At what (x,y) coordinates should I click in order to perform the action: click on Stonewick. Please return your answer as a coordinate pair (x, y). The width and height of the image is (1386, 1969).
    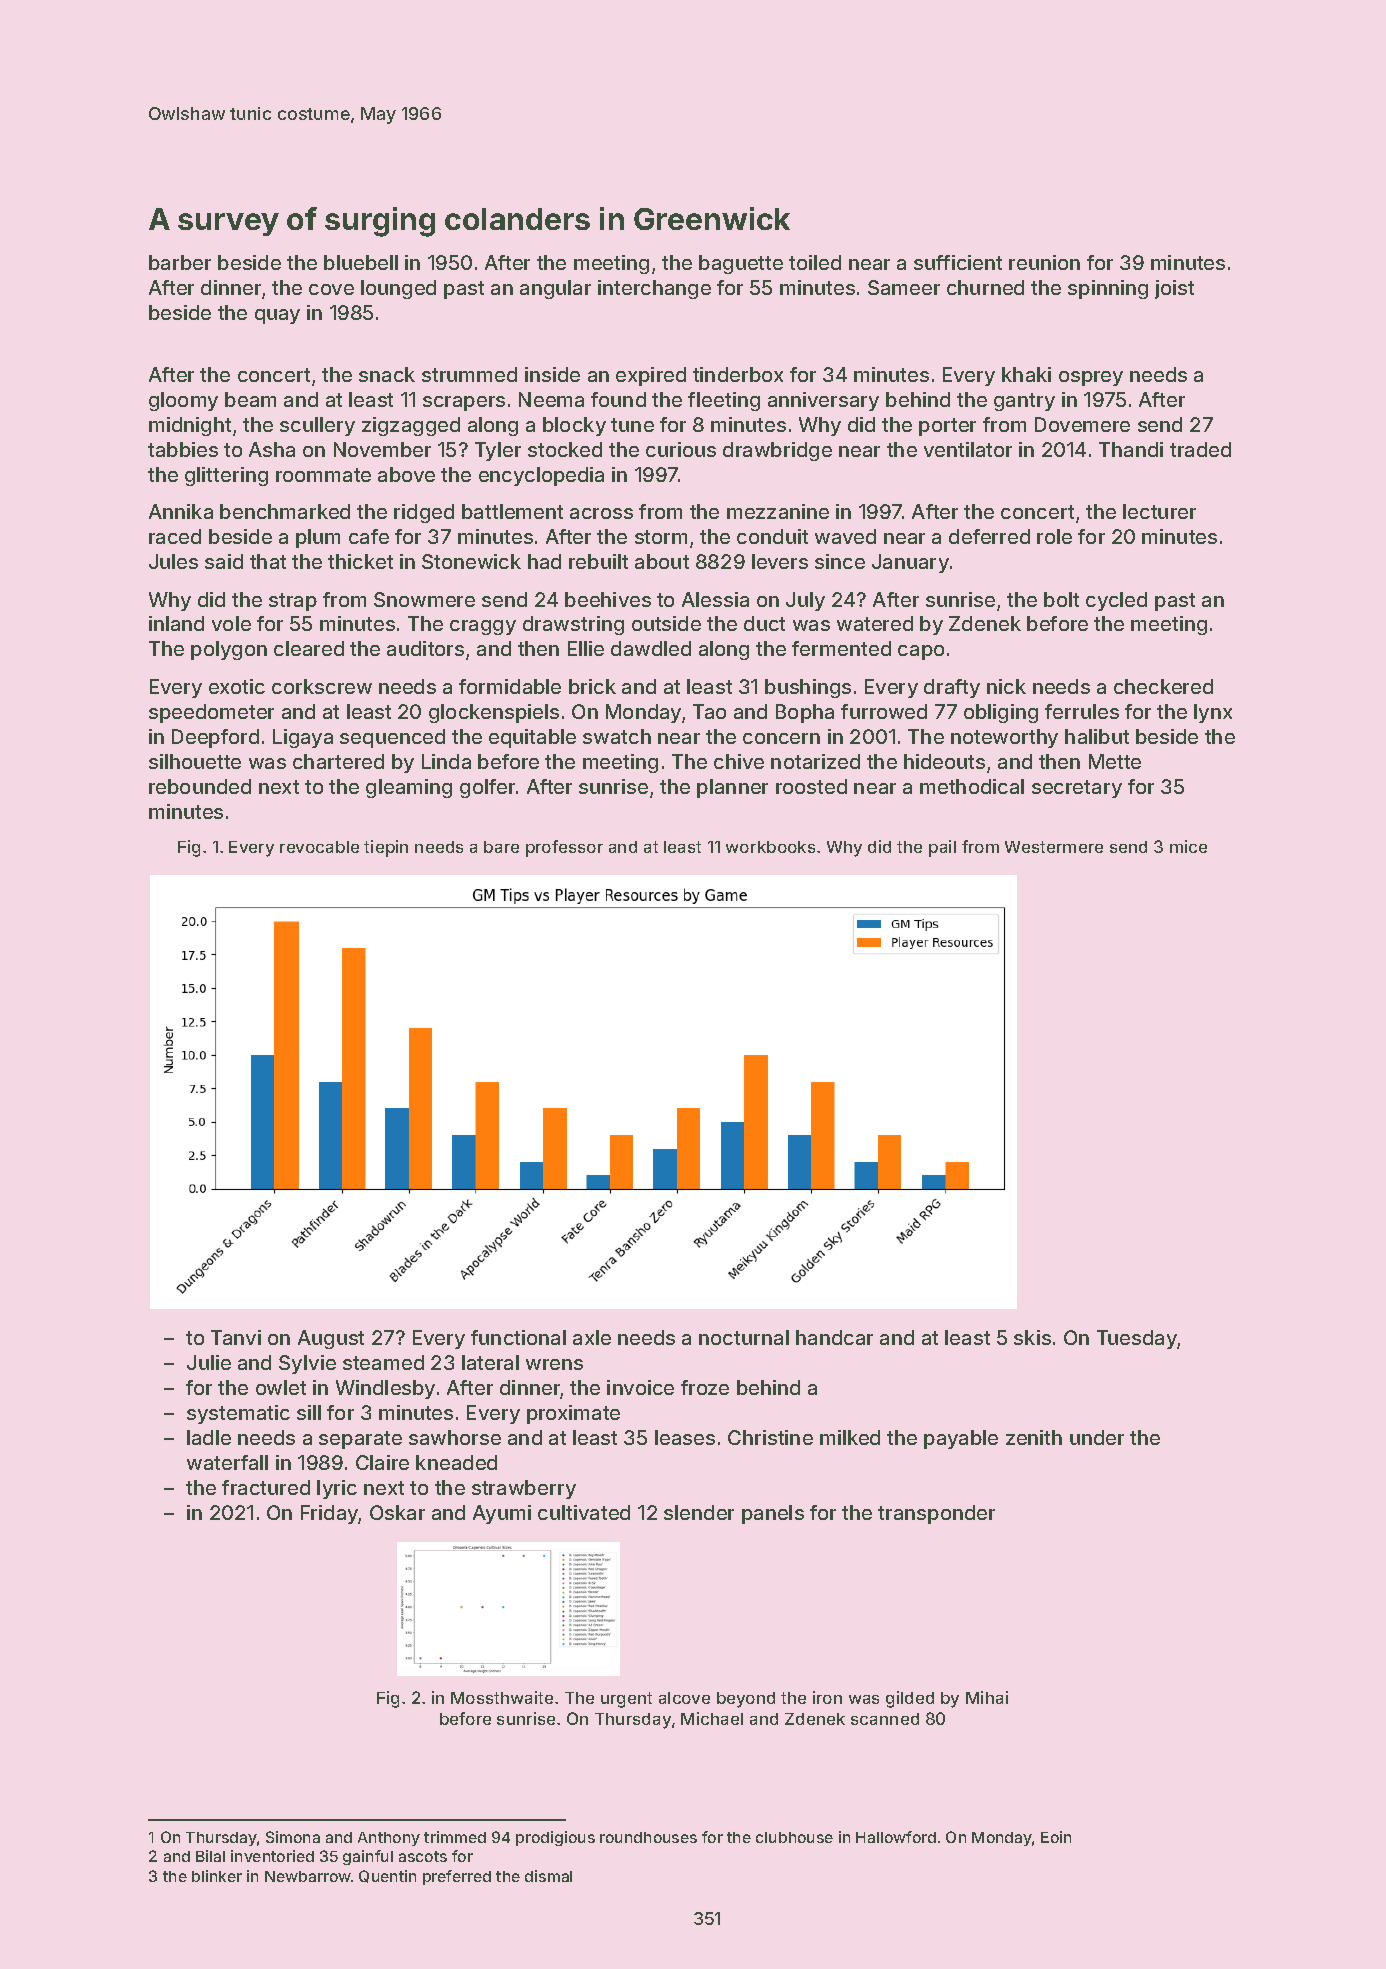
    Looking at the image, I should click on (471, 561).
